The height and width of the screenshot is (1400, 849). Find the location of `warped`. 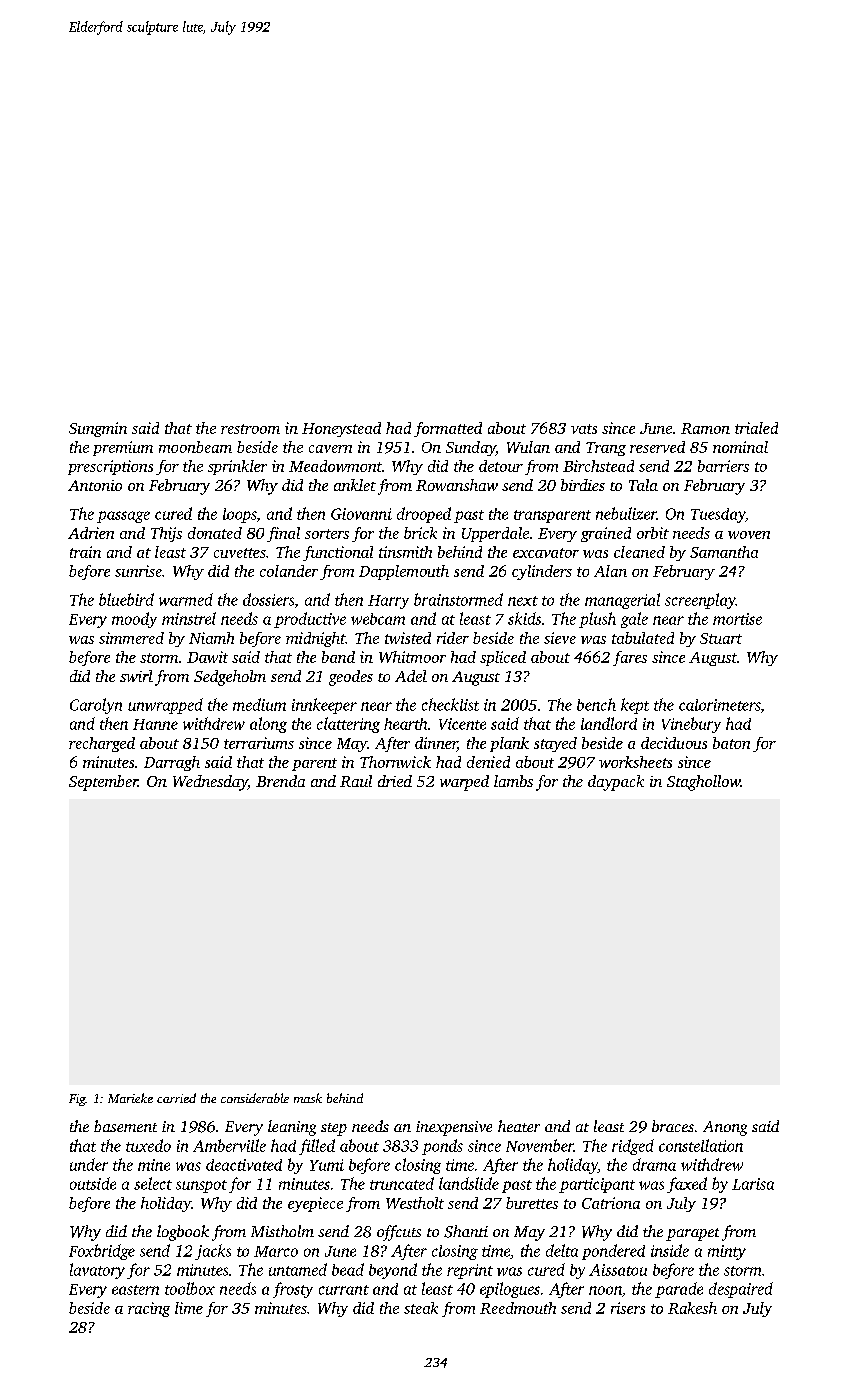

warped is located at coordinates (464, 783).
